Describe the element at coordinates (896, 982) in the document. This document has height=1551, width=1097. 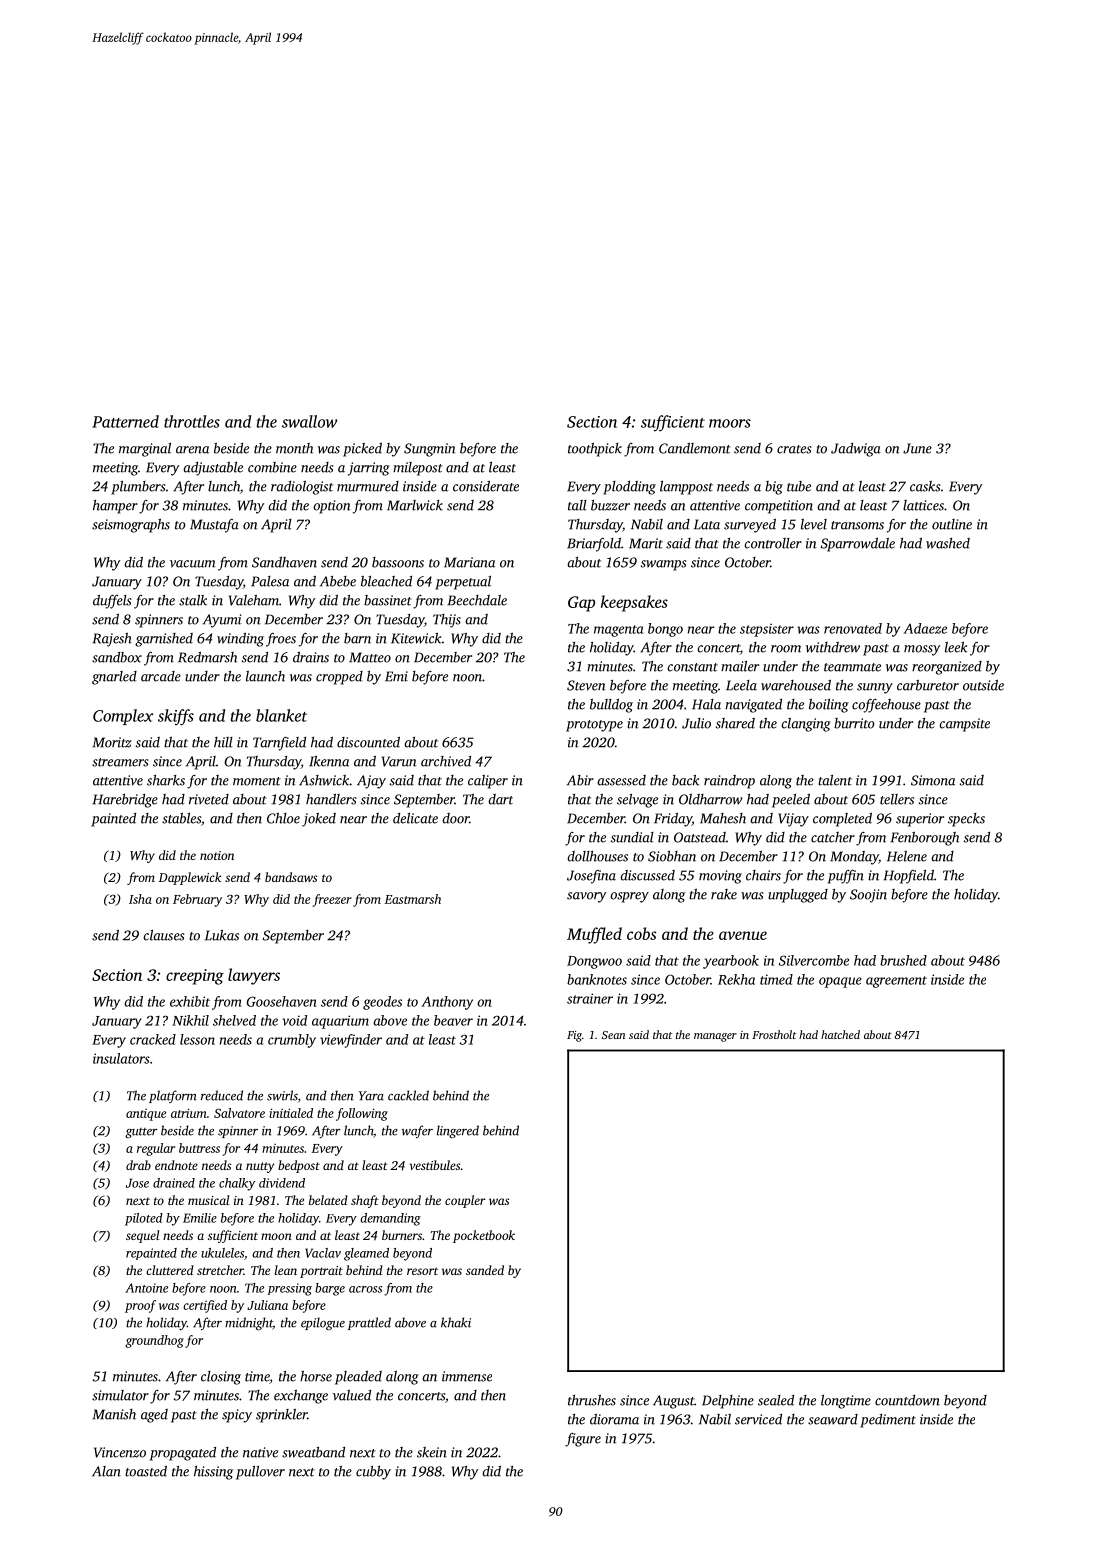
I see `agreement` at that location.
